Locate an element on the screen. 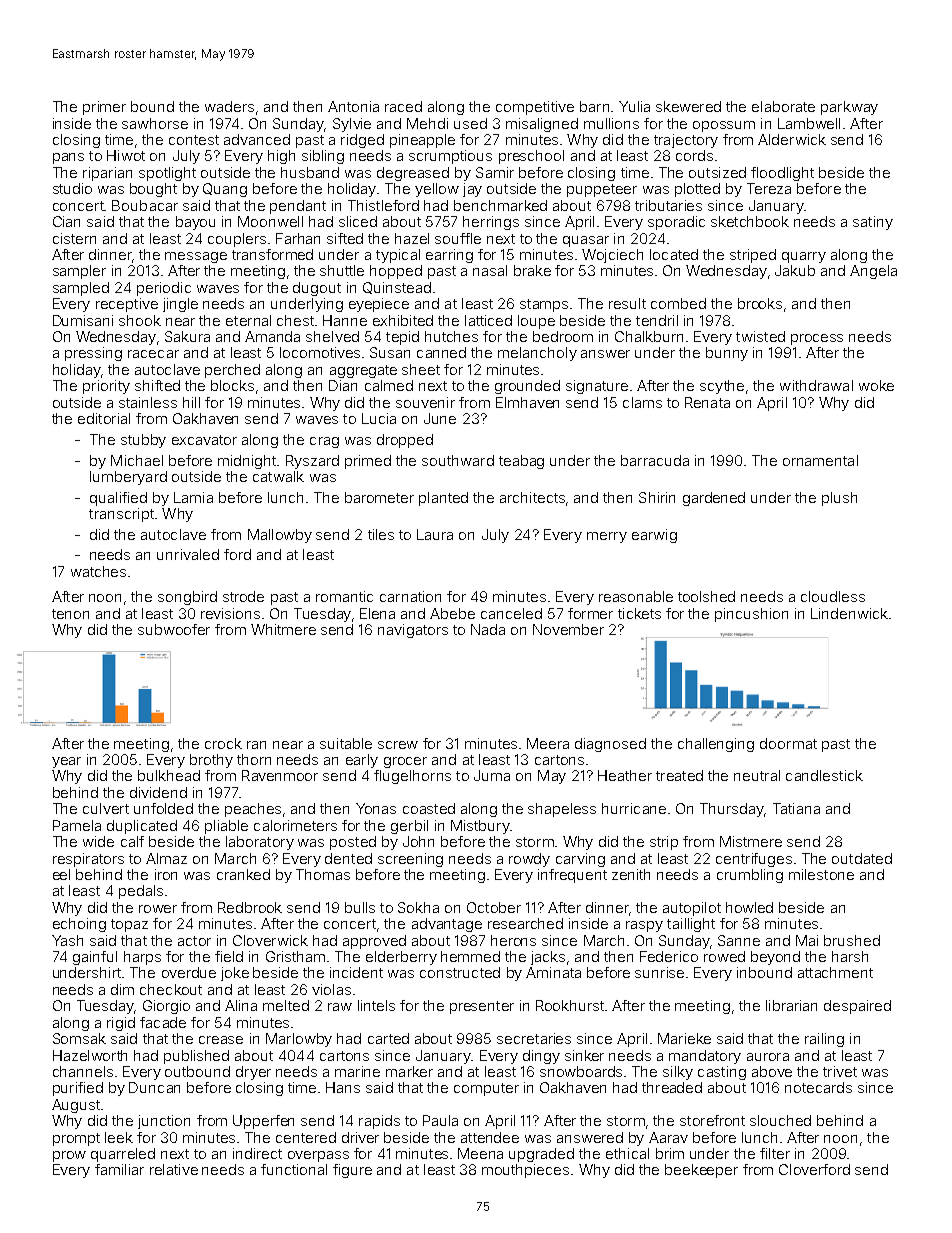 This screenshot has width=952, height=1233. located is located at coordinates (674, 254).
